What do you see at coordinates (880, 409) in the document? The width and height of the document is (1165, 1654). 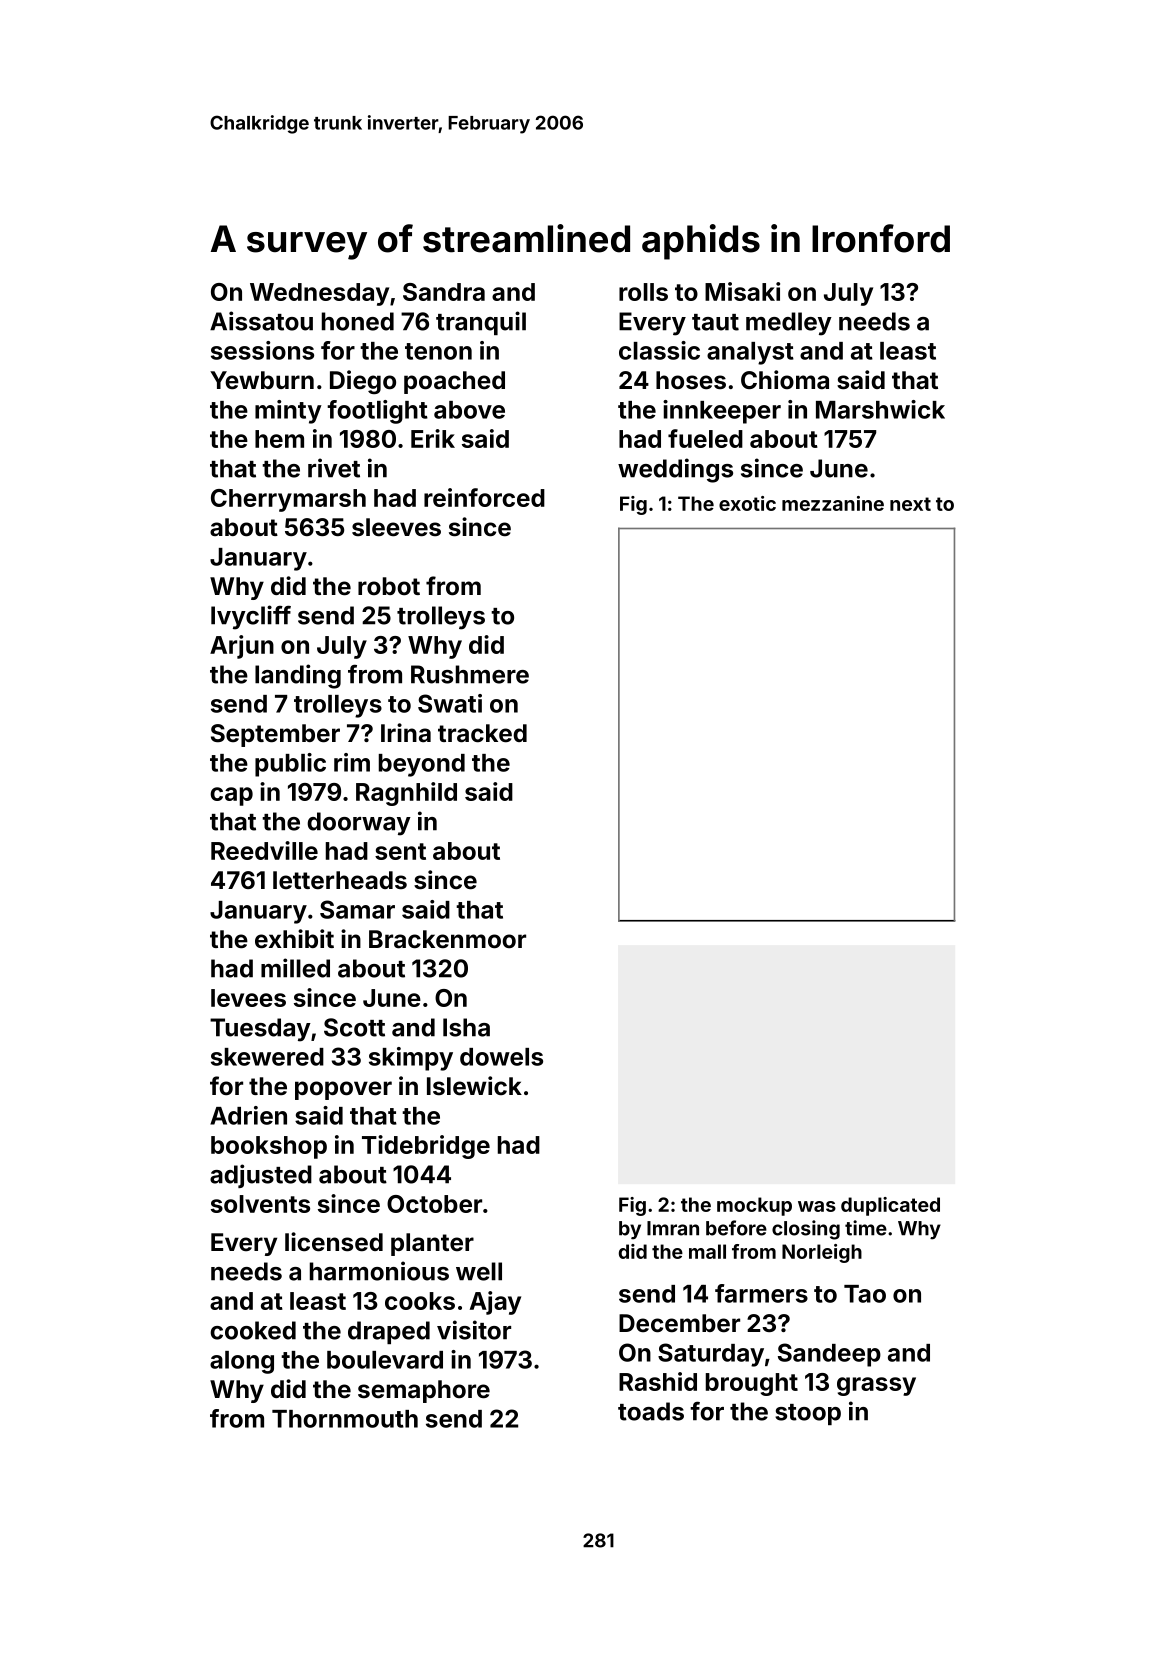 I see `Marshwick` at bounding box center [880, 409].
